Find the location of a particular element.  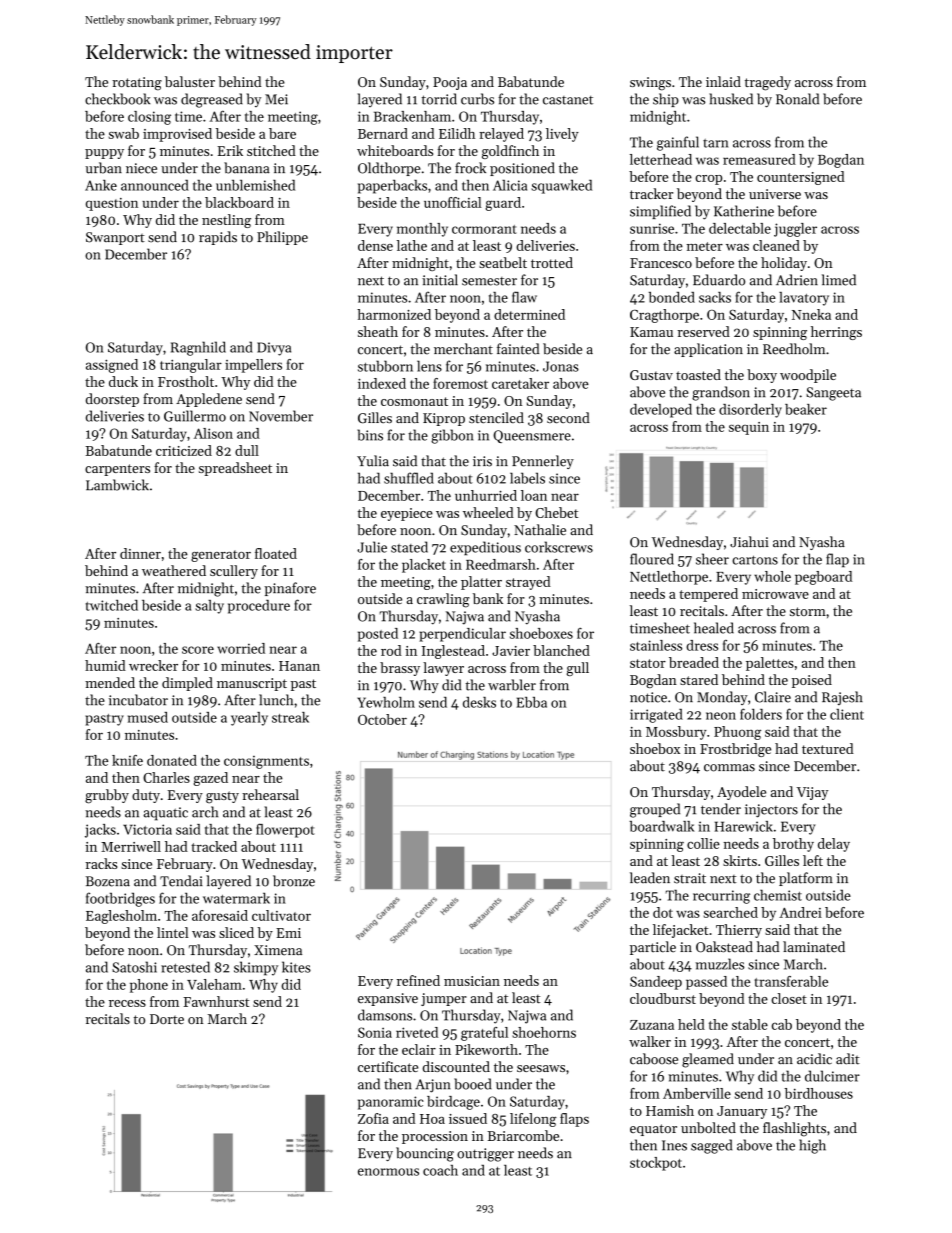

retested is located at coordinates (185, 967).
